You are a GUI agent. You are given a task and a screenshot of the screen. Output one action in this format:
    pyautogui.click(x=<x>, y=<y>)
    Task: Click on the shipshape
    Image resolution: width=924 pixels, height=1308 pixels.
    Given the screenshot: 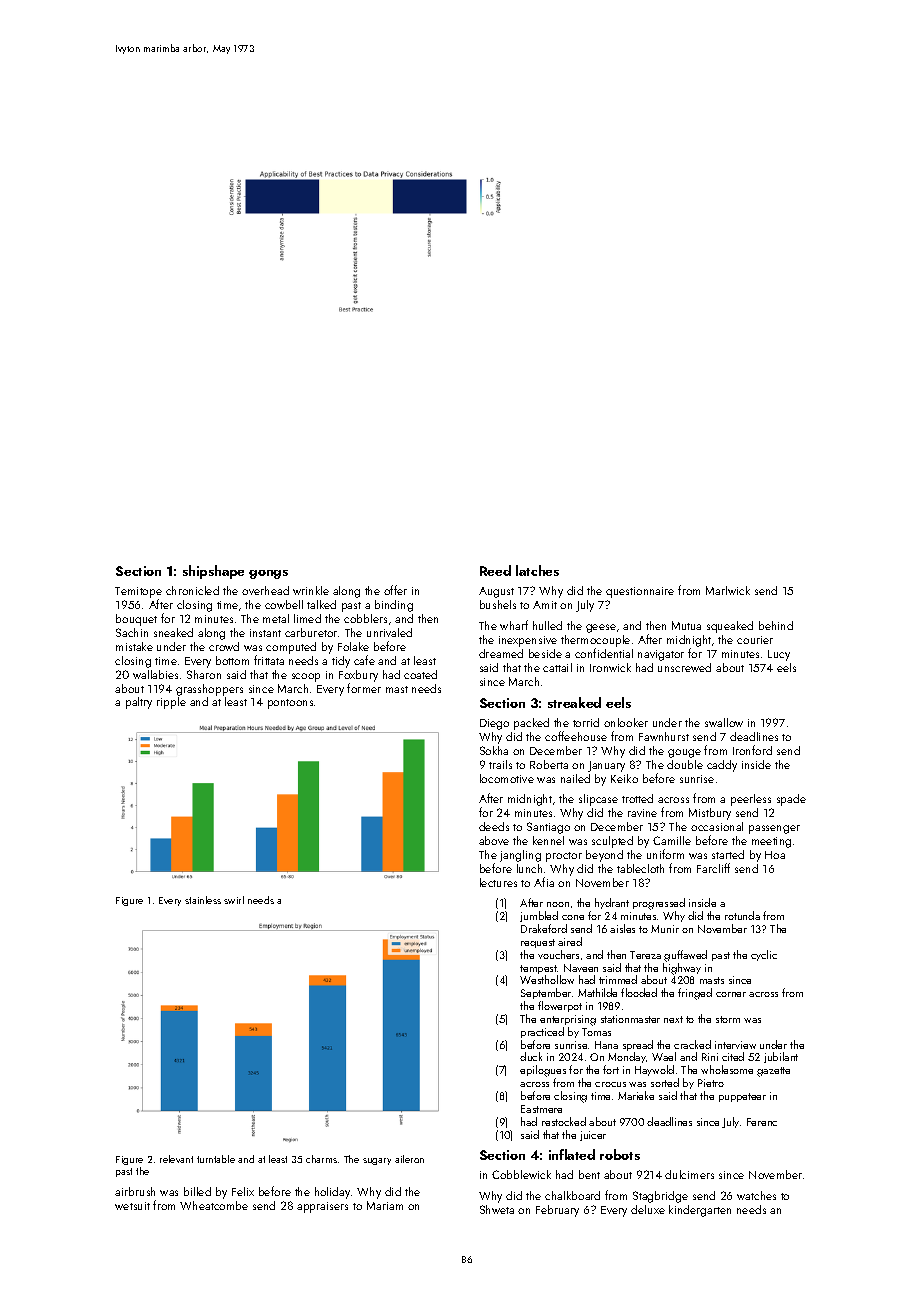 What is the action you would take?
    pyautogui.click(x=213, y=572)
